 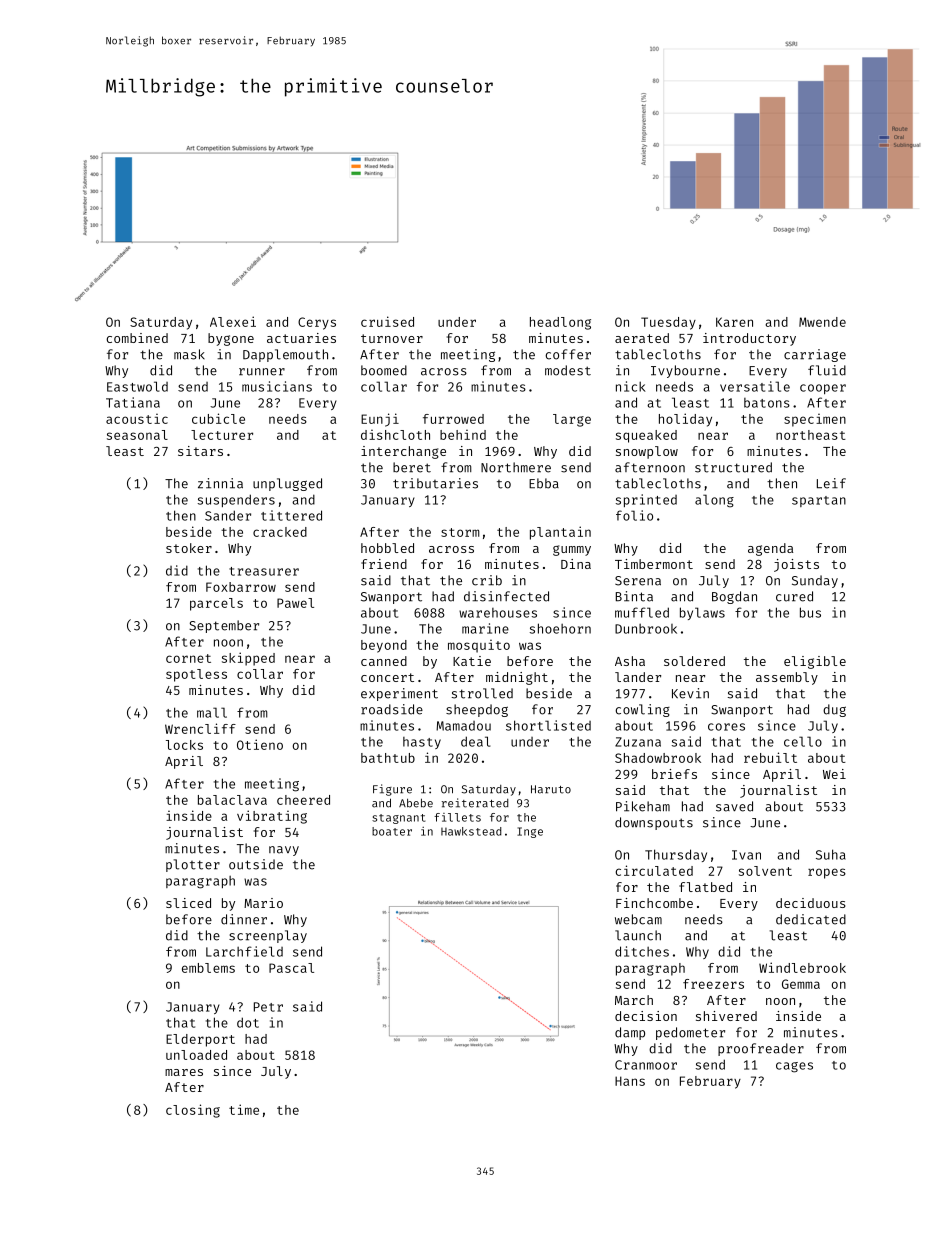 What do you see at coordinates (284, 851) in the image?
I see `navy` at bounding box center [284, 851].
